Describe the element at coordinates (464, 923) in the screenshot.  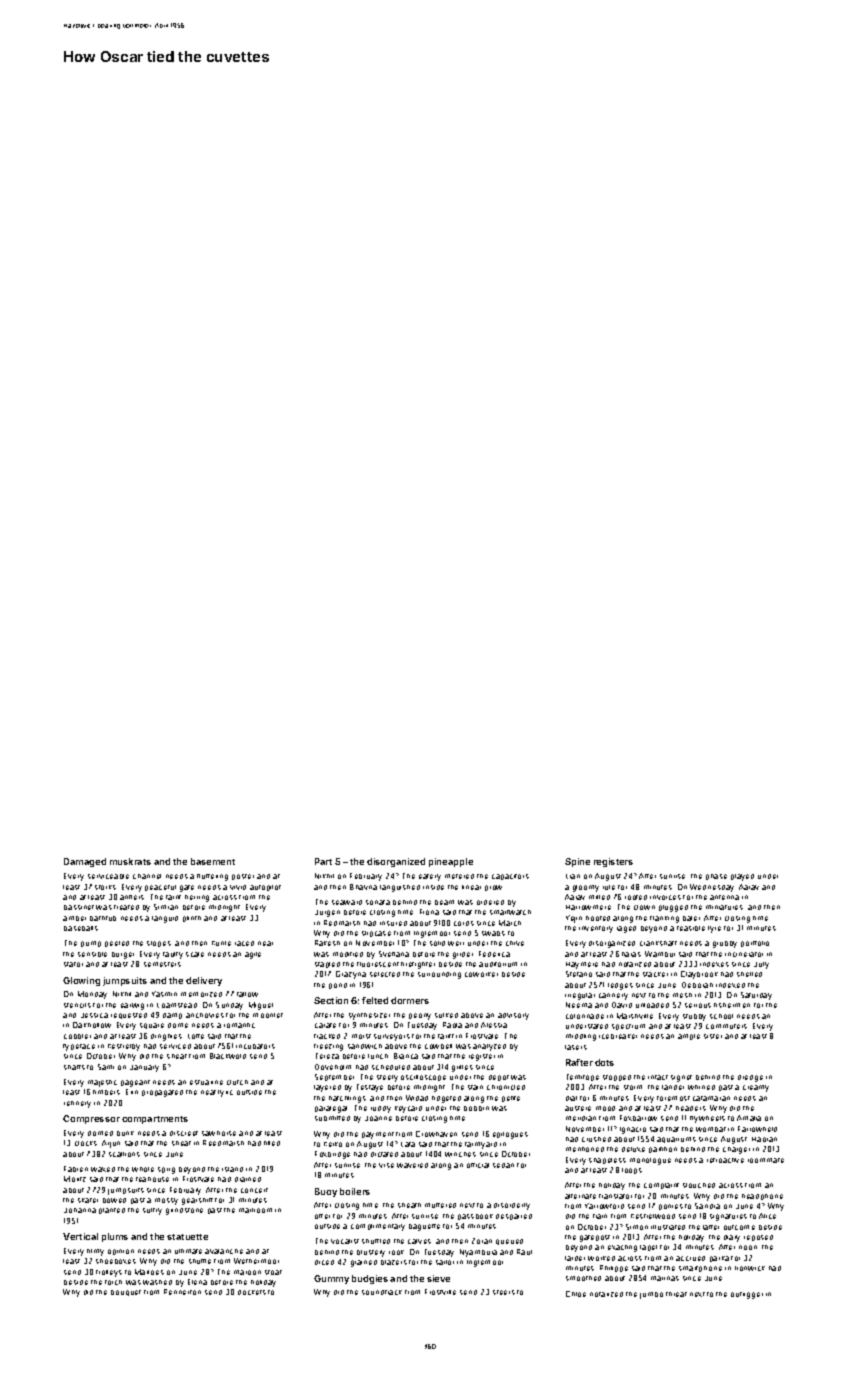
I see `cords` at that location.
